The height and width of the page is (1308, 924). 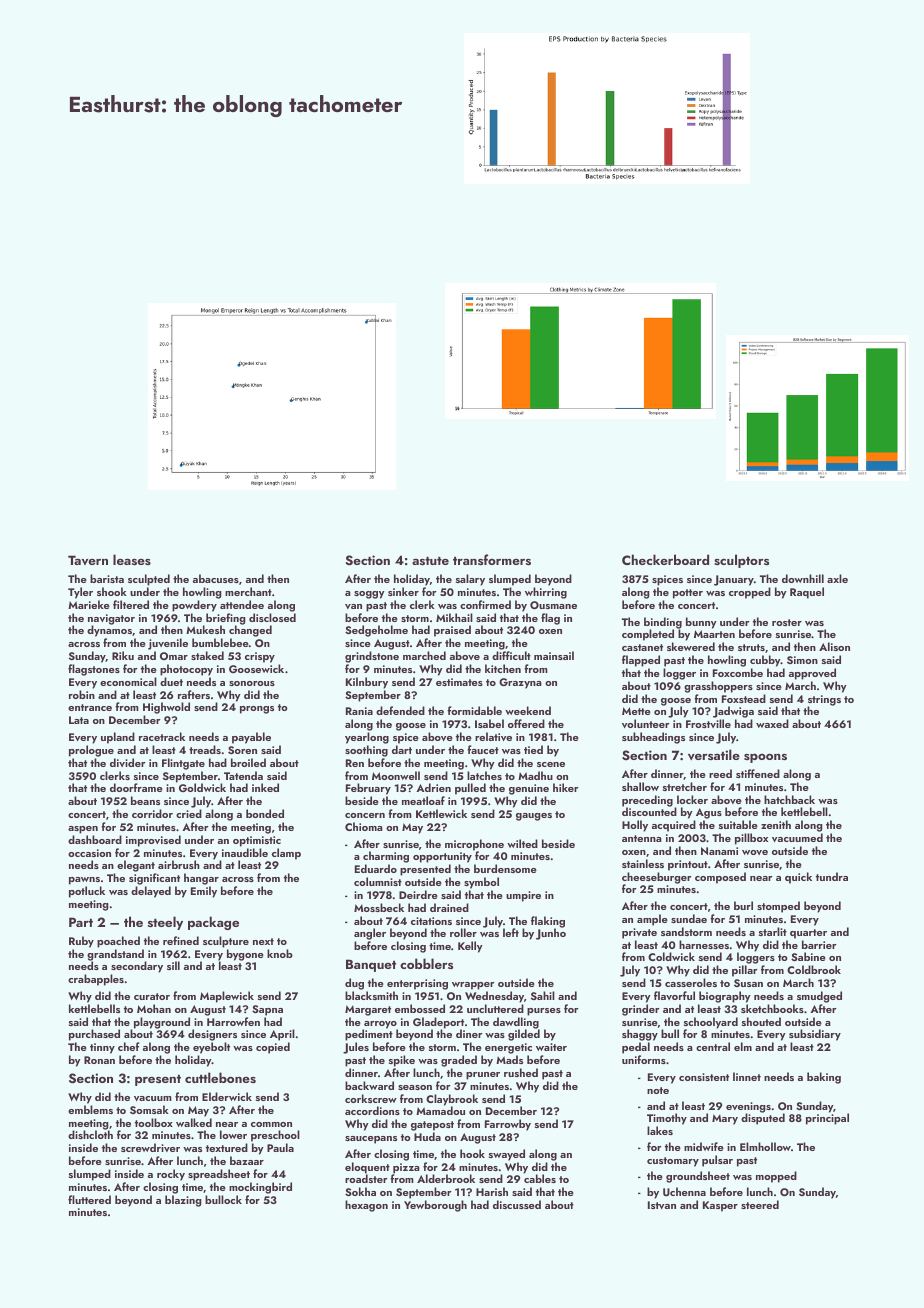 What do you see at coordinates (128, 681) in the page?
I see `economical` at bounding box center [128, 681].
